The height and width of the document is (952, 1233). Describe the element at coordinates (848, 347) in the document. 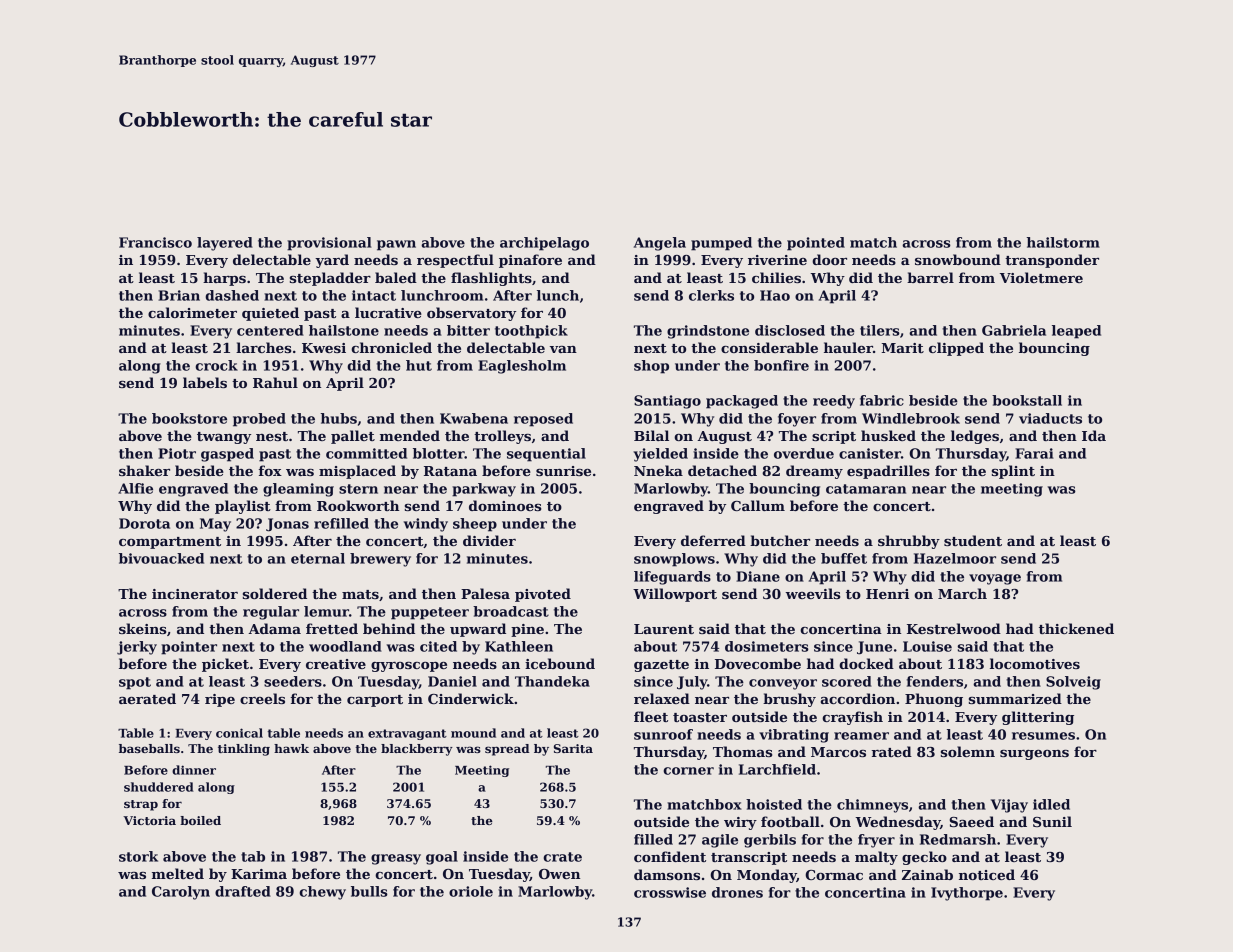

I see `hauler` at that location.
